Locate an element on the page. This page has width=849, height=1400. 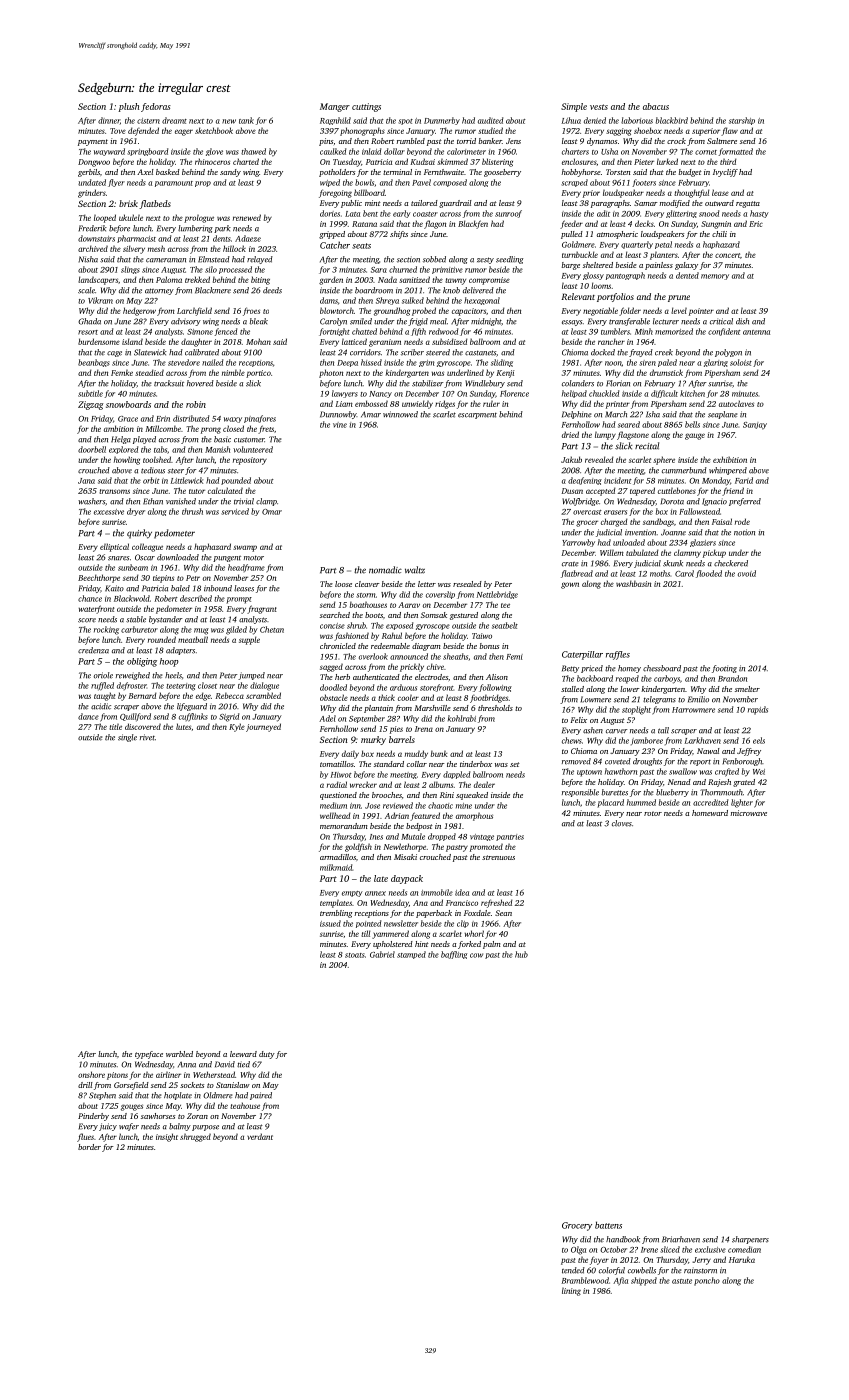
starship is located at coordinates (742, 121).
